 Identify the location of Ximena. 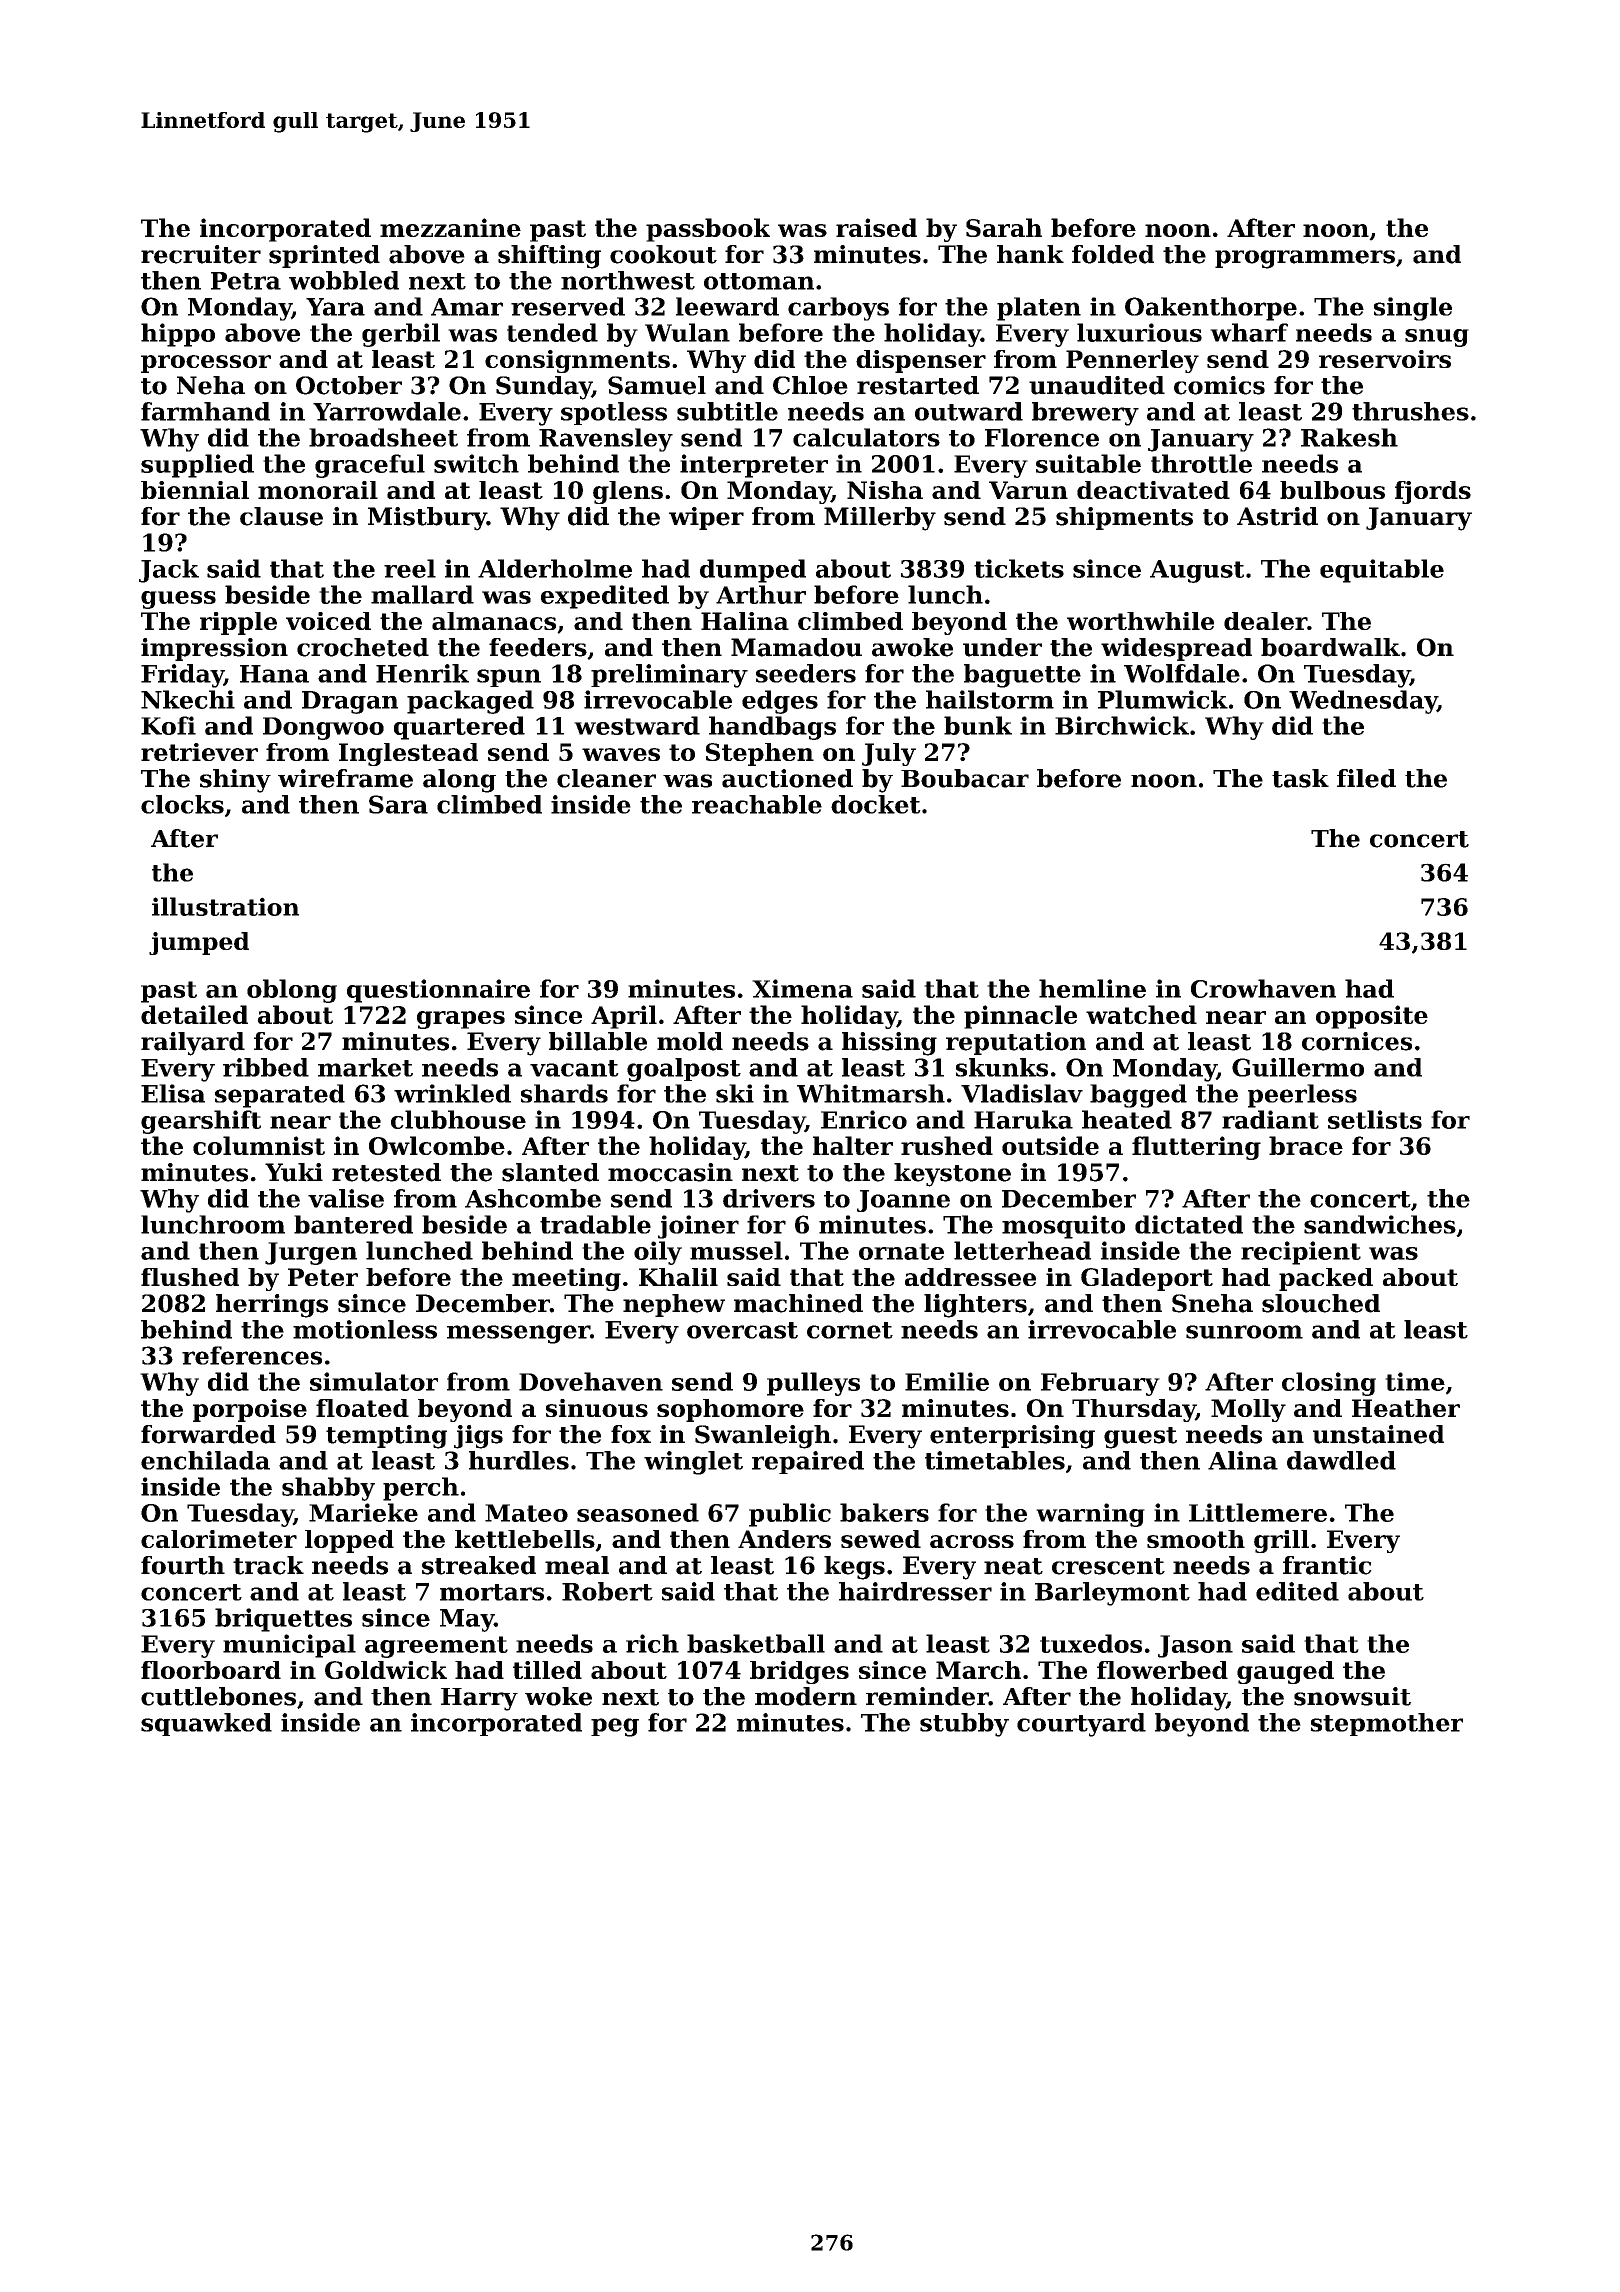
(802, 988).
